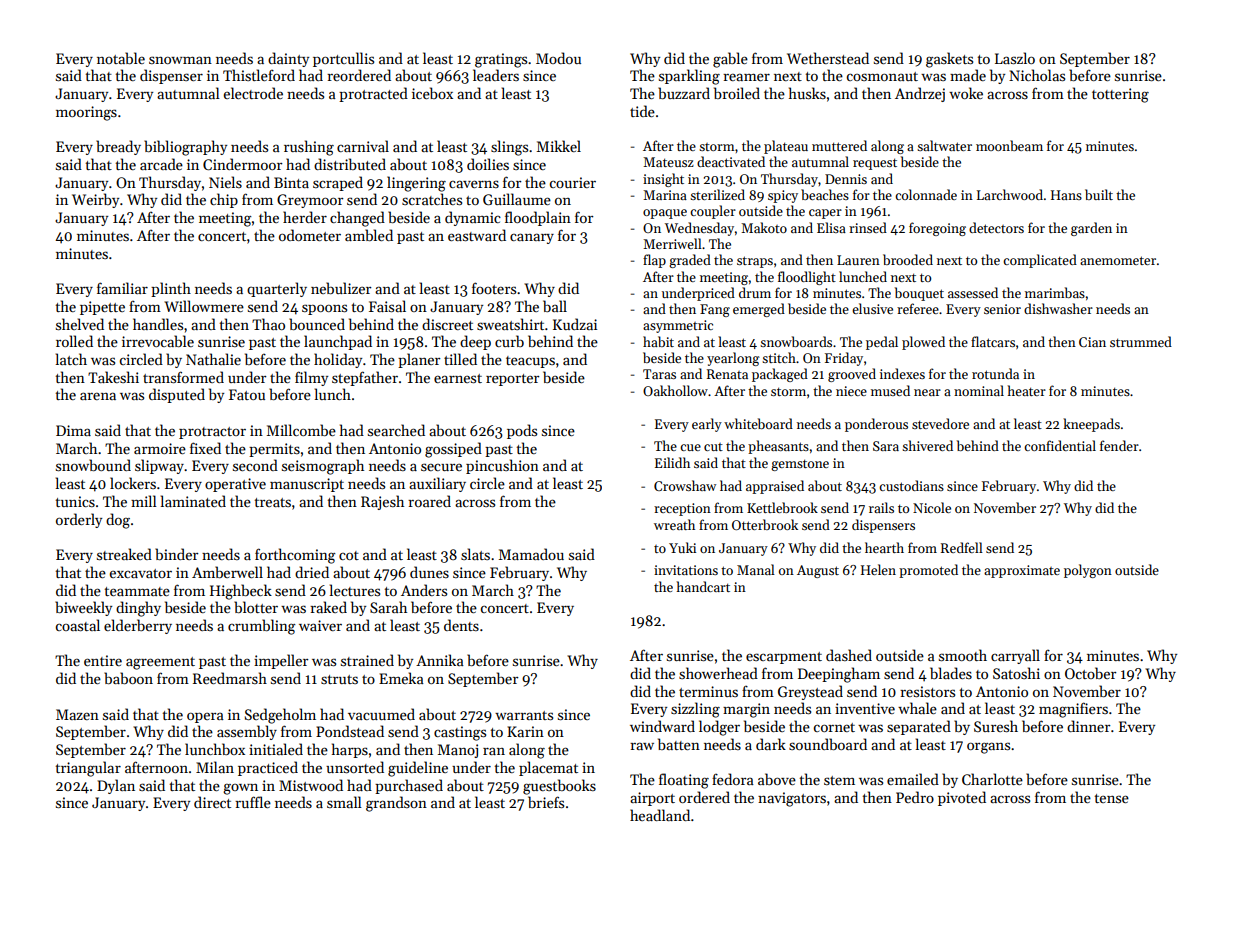 The image size is (1233, 952). I want to click on pods, so click(522, 431).
